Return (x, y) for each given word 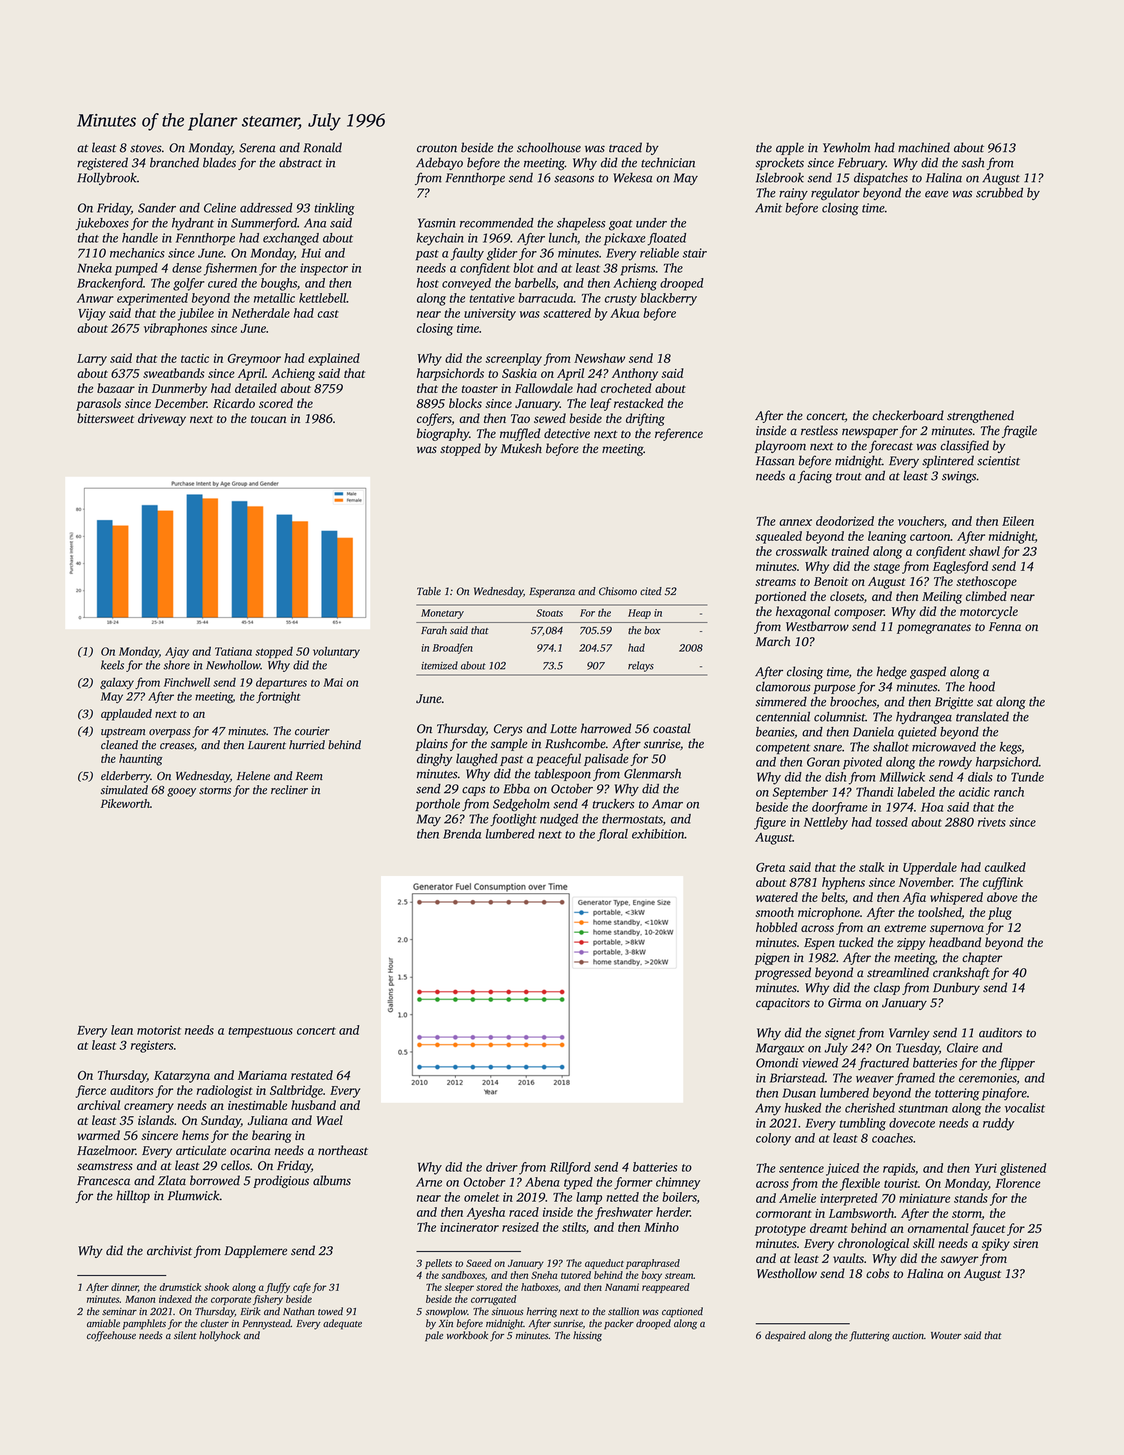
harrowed (606, 728)
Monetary (442, 614)
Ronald (322, 147)
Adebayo (439, 163)
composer (859, 614)
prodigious (281, 1181)
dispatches (881, 178)
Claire (962, 1048)
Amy (768, 1109)
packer (619, 1324)
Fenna (1005, 626)
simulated (124, 790)
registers (152, 1047)
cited (651, 591)
